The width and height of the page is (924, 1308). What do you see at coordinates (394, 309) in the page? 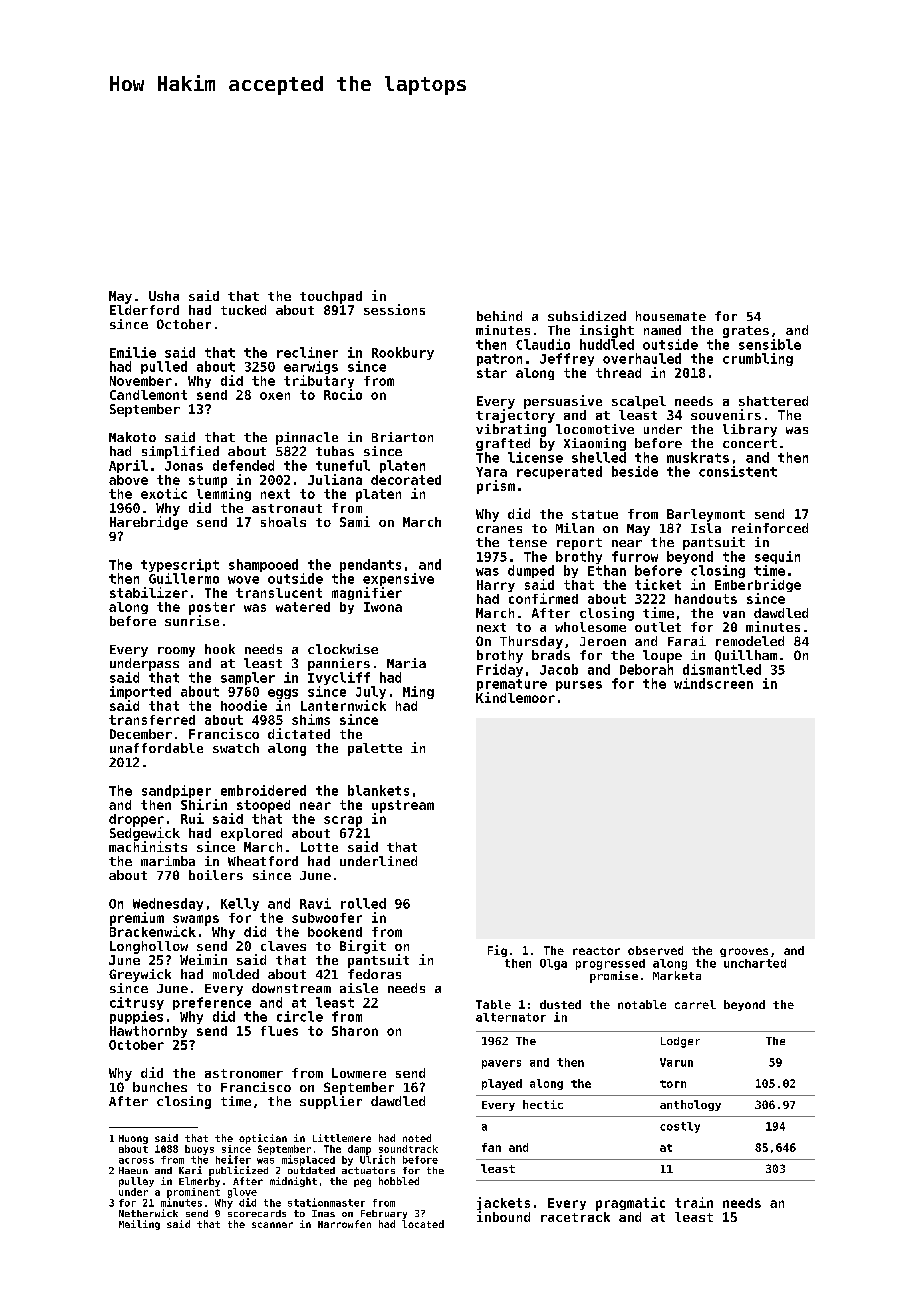
I see `sessions` at bounding box center [394, 309].
